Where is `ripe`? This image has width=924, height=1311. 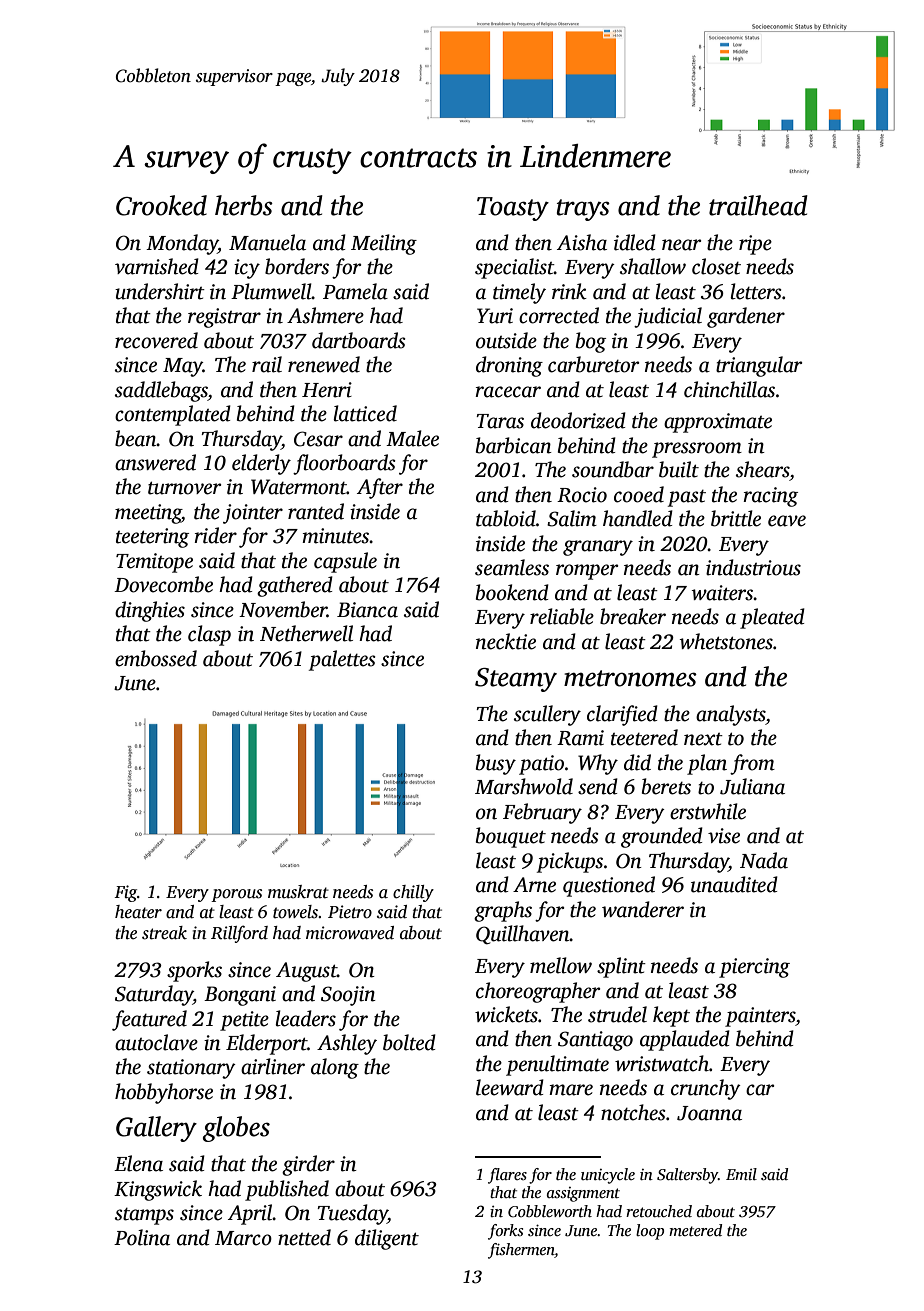 ripe is located at coordinates (755, 245).
